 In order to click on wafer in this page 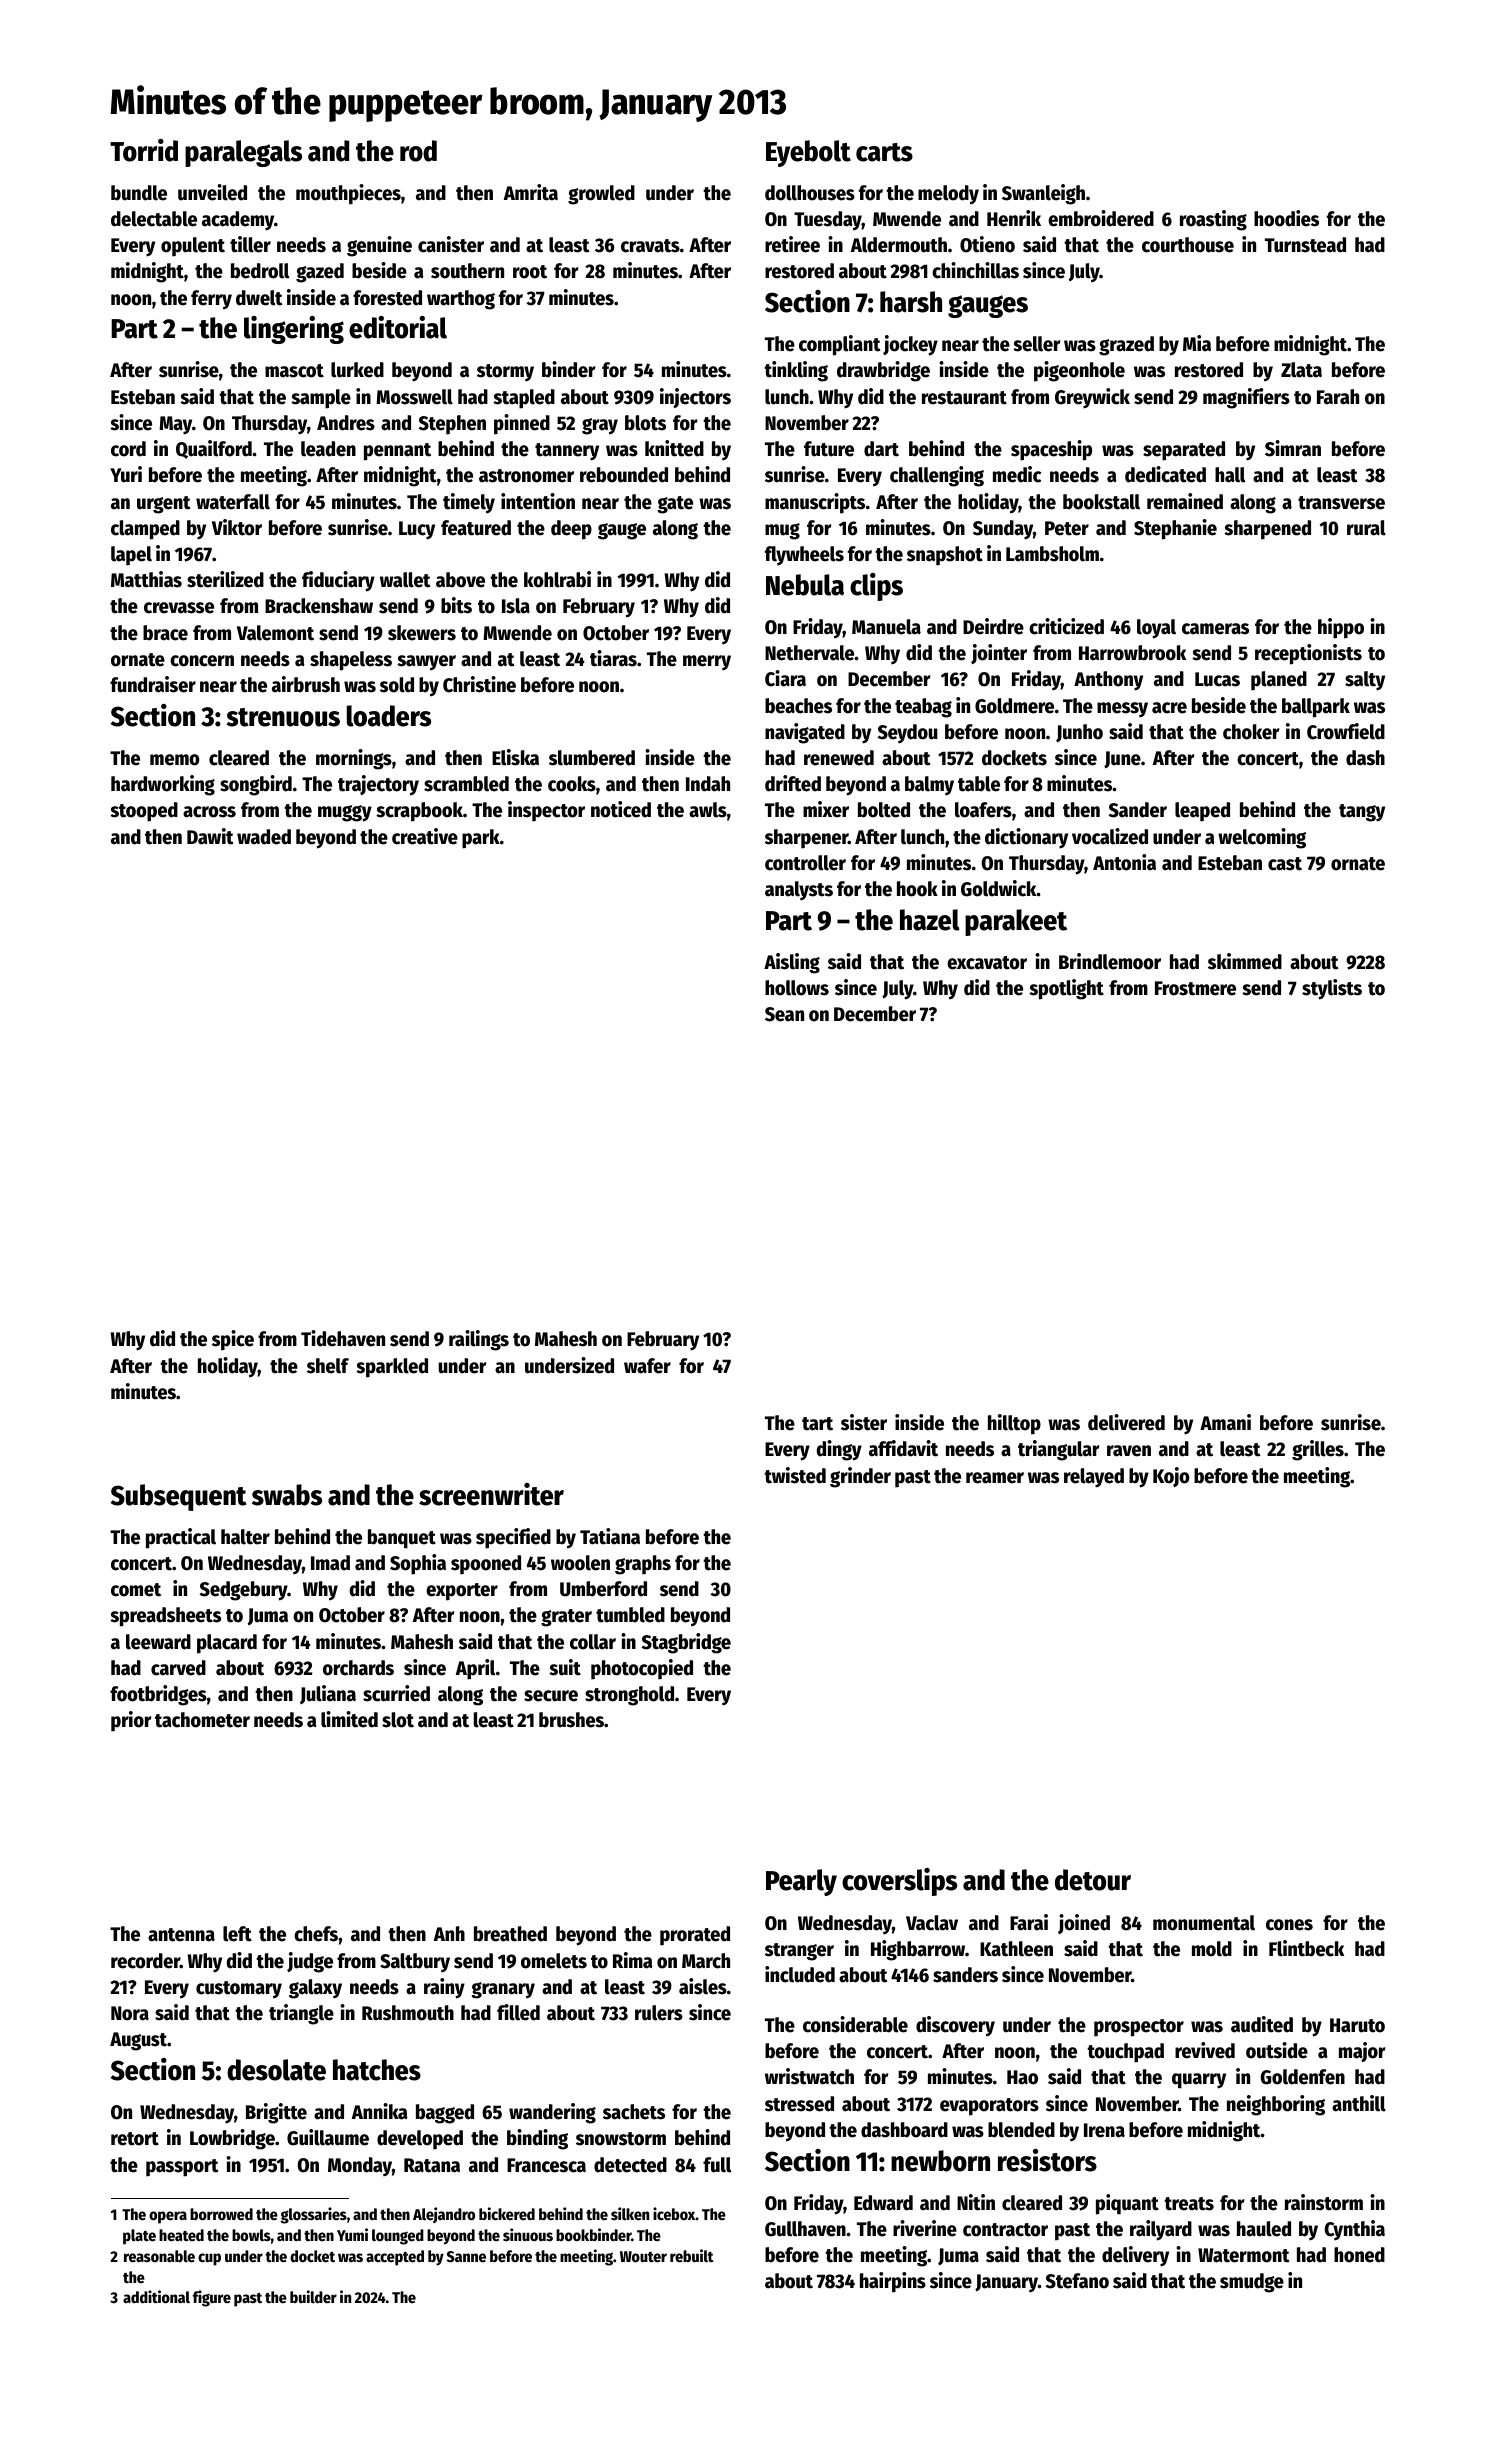, I will do `click(647, 1366)`.
